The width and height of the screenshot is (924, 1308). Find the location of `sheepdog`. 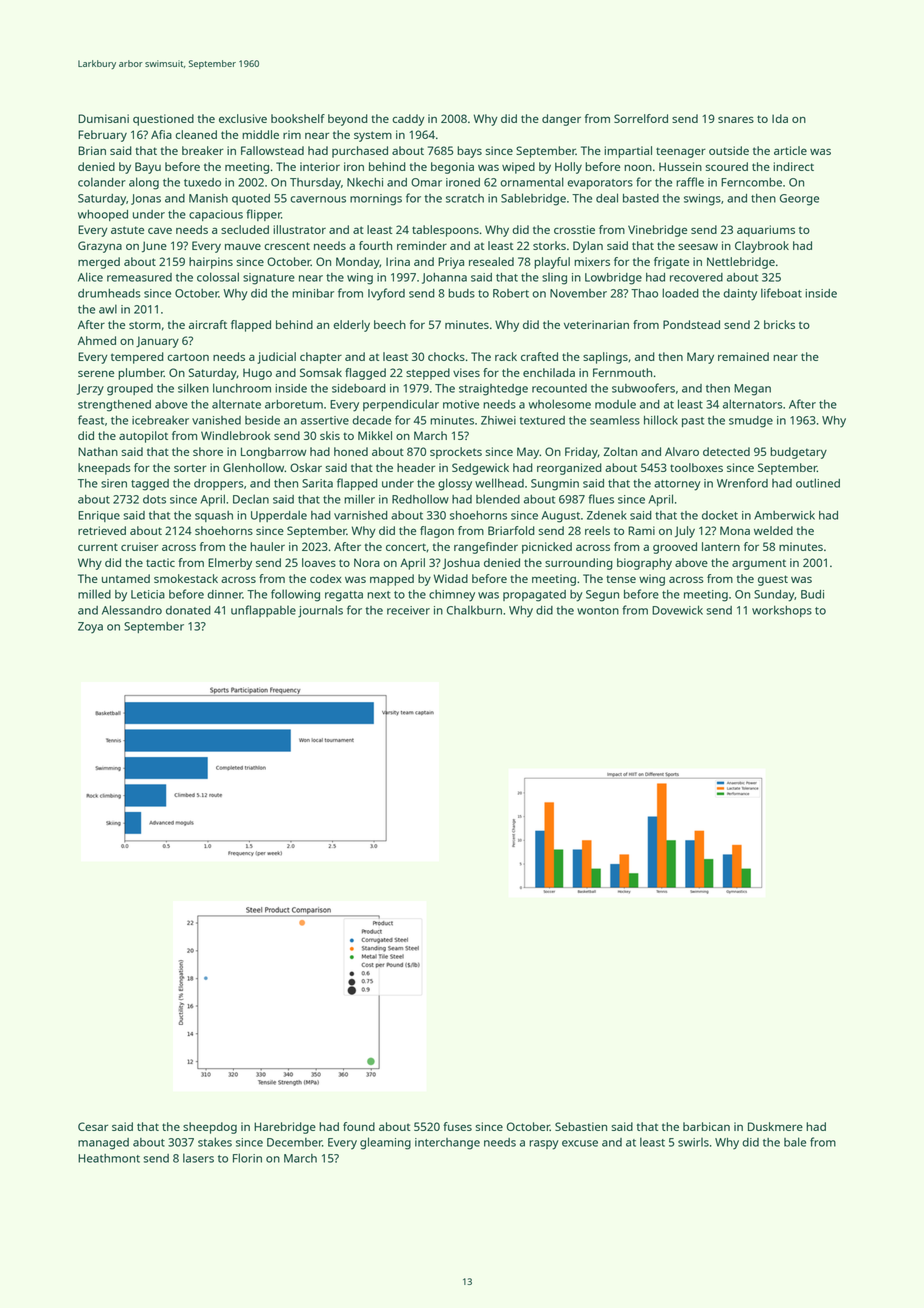

sheepdog is located at coordinates (210, 1128).
